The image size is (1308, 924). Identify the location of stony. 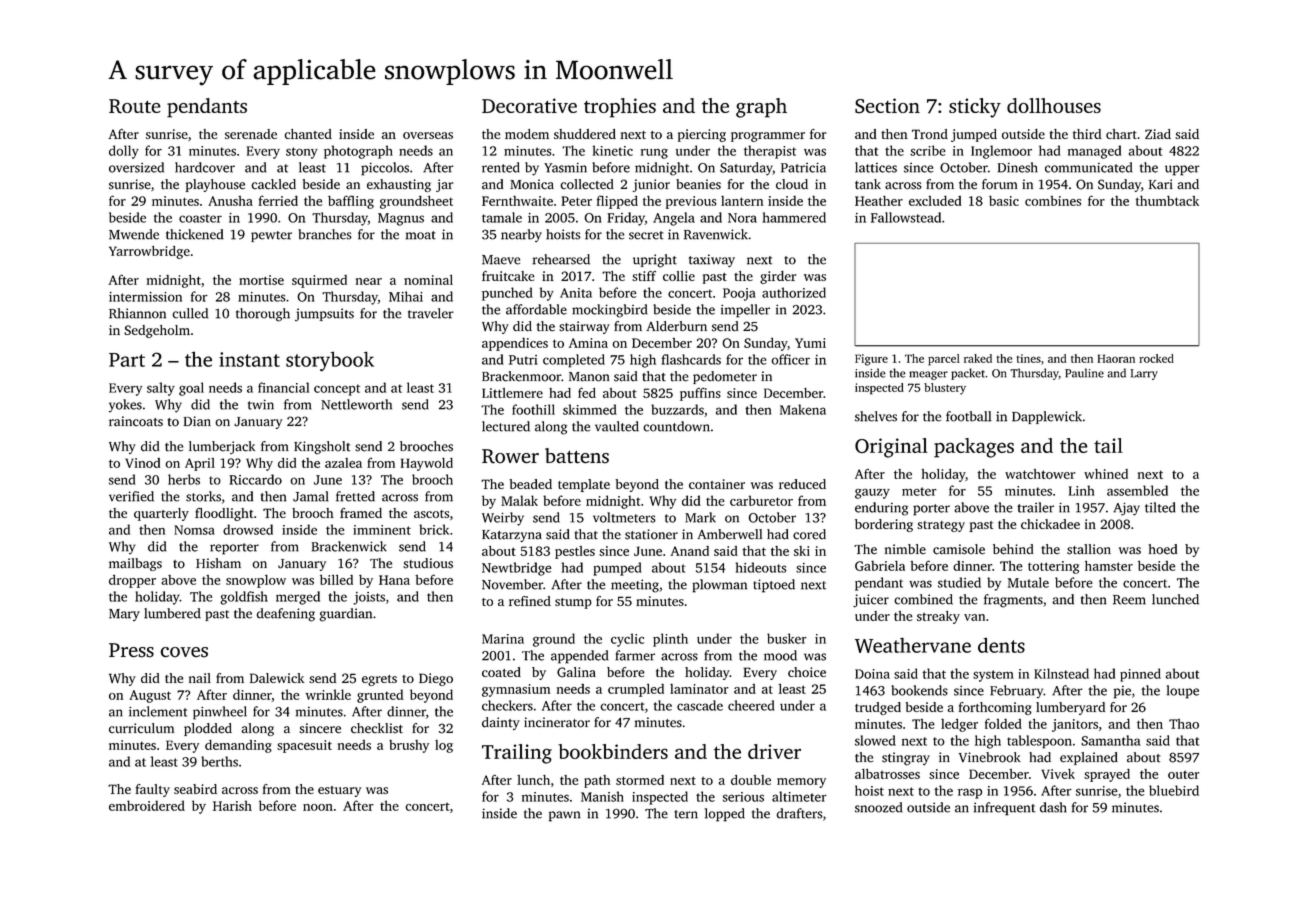
(302, 153).
